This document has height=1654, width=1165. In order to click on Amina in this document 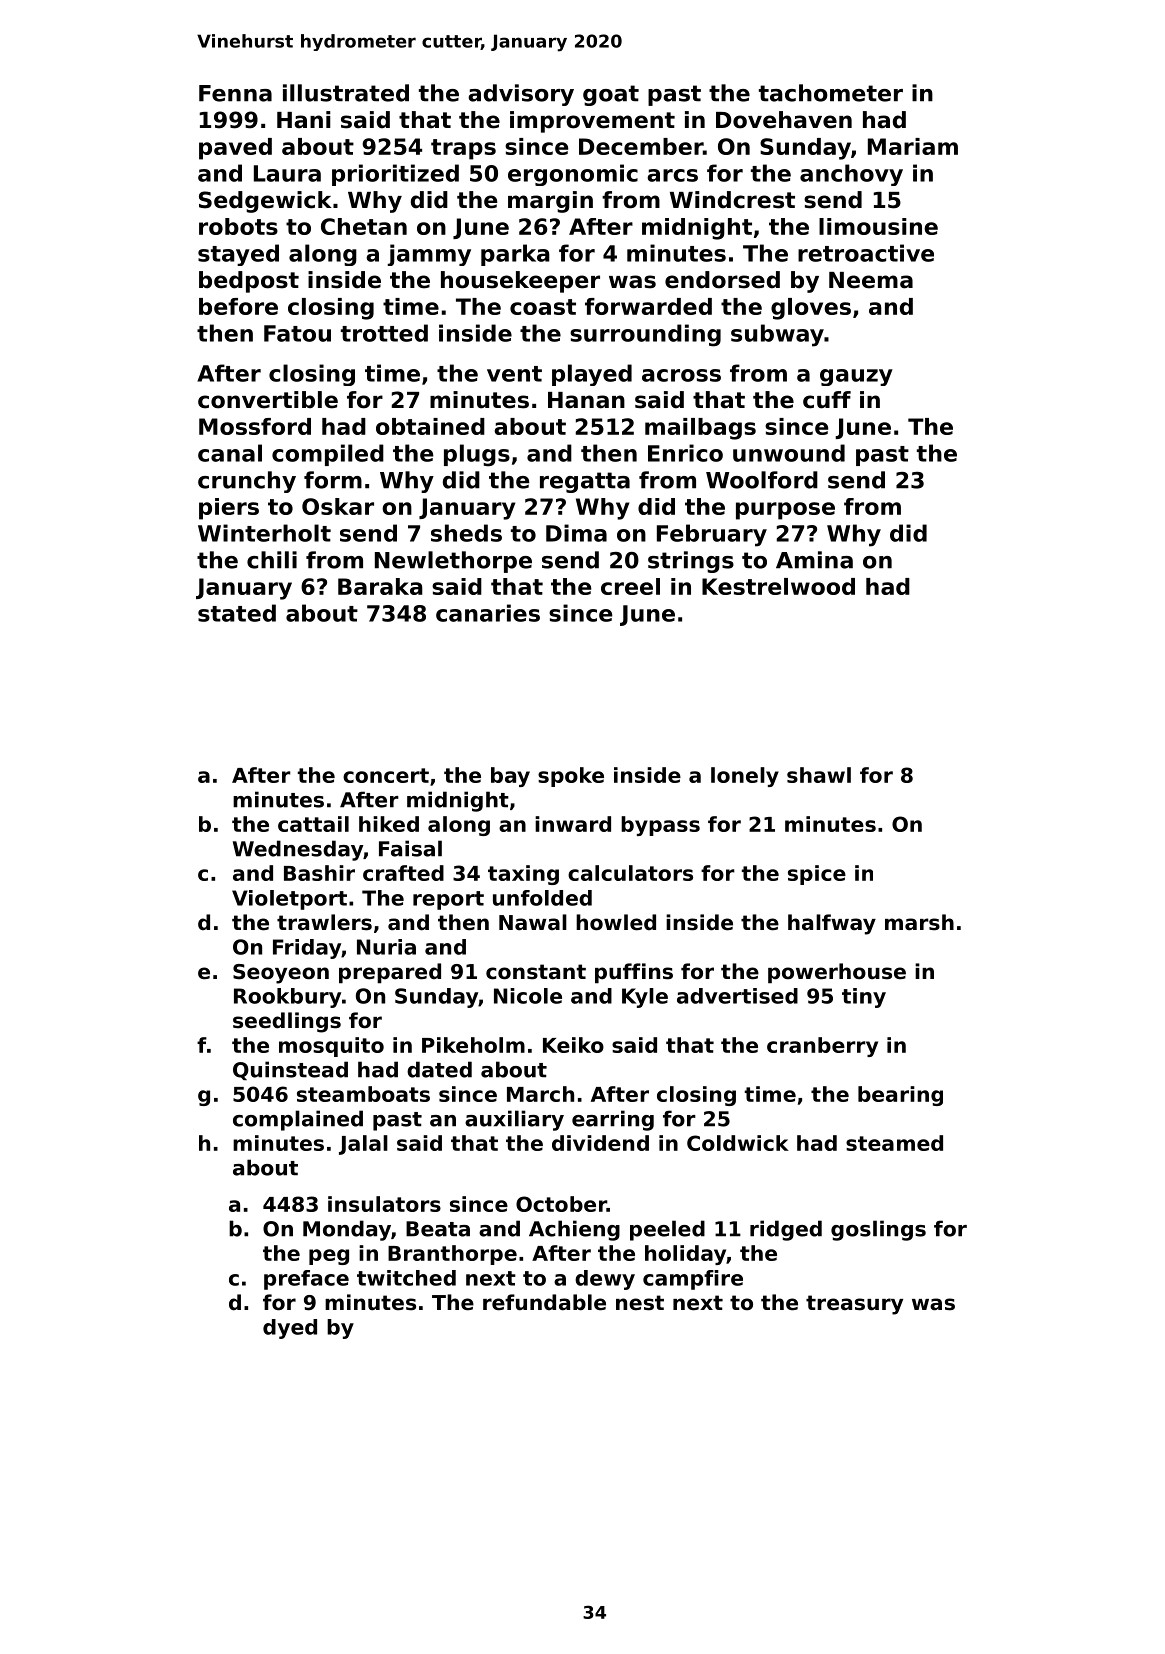, I will do `click(814, 560)`.
